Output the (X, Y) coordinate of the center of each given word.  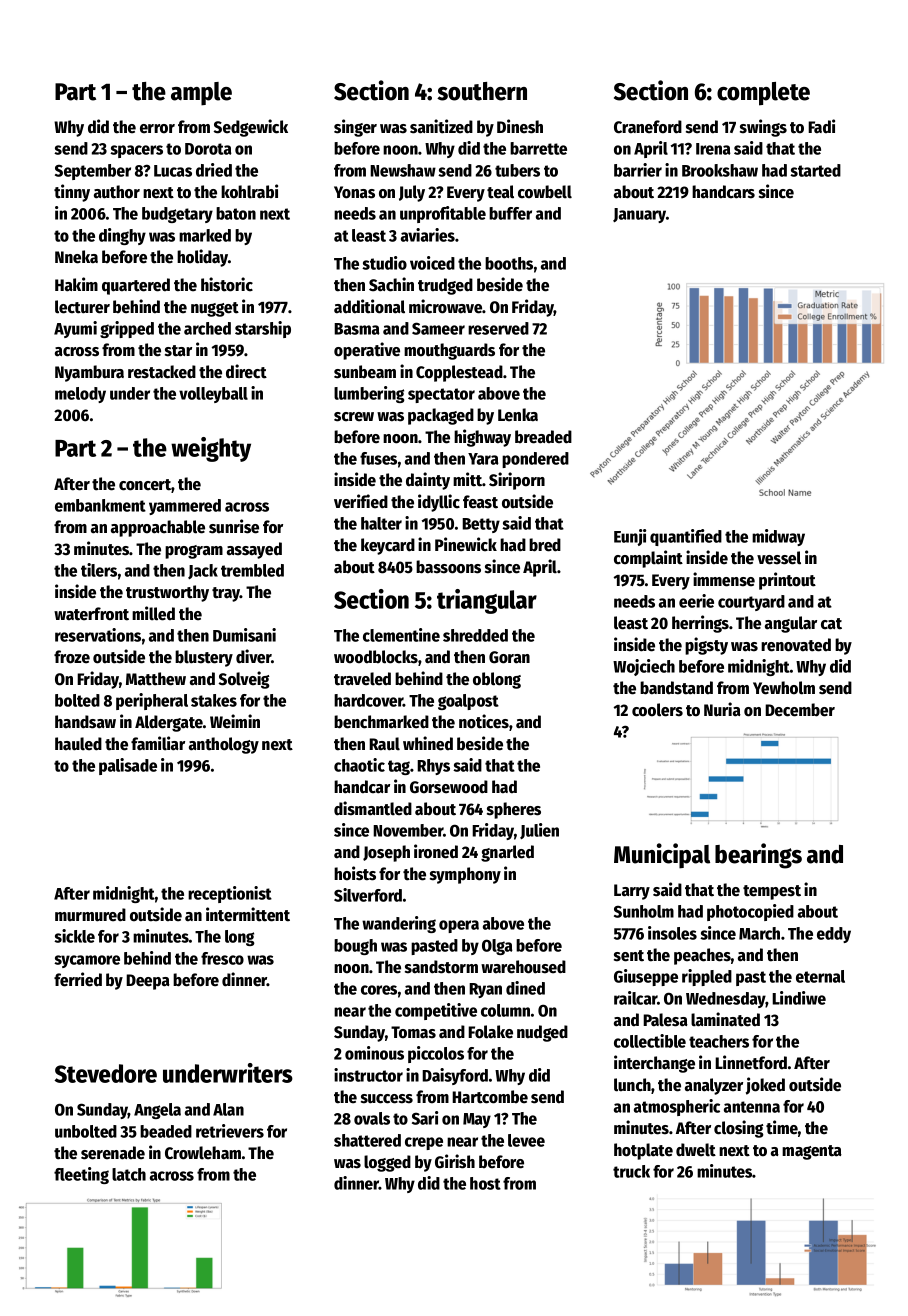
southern (482, 91)
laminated (725, 1019)
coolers (657, 710)
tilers (99, 570)
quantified (686, 537)
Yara (483, 459)
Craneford (648, 127)
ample (201, 94)
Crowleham (203, 1153)
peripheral (152, 701)
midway (778, 537)
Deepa (148, 982)
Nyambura (89, 373)
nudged (542, 1033)
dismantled (373, 808)
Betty (481, 525)
